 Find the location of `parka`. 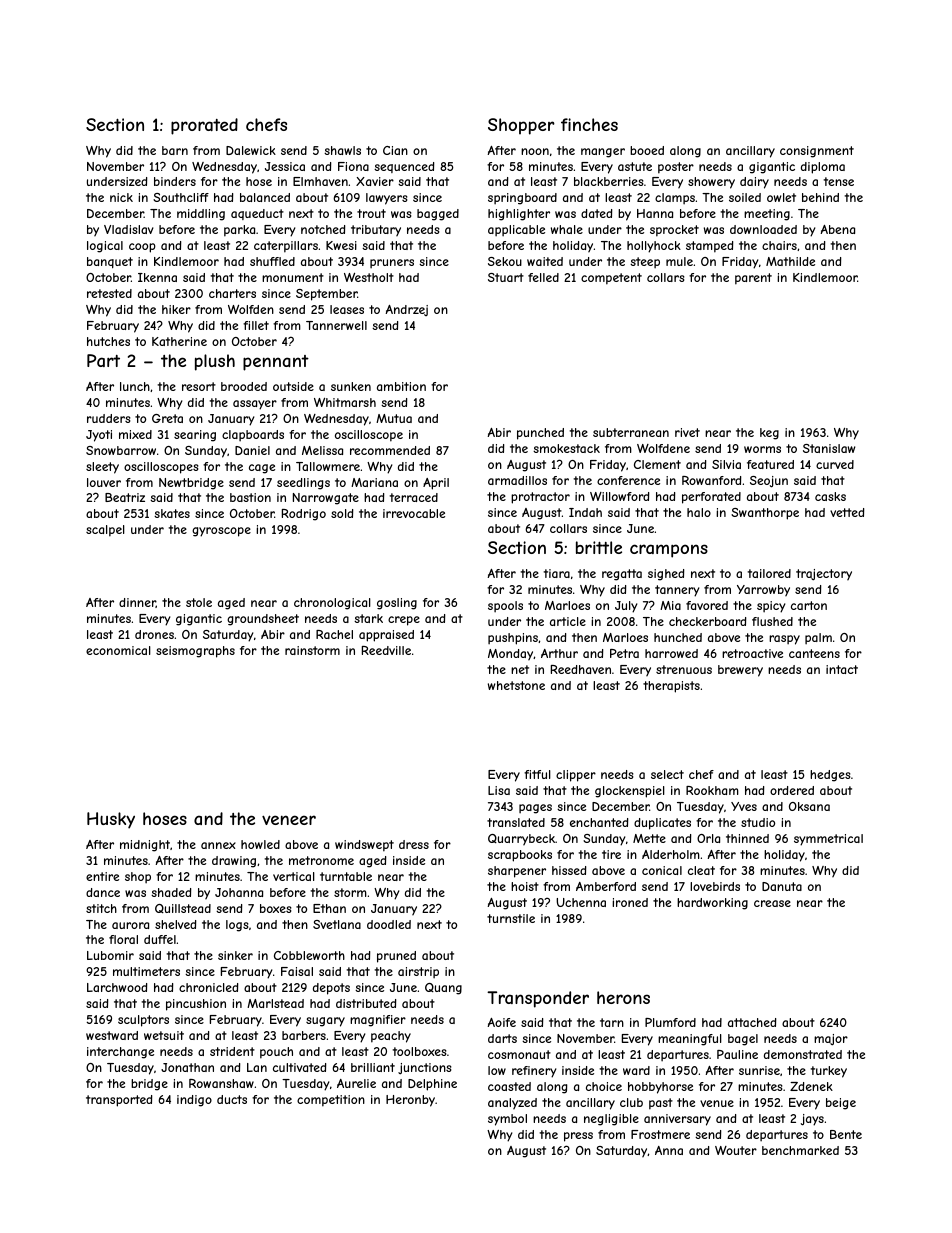

parka is located at coordinates (239, 231).
